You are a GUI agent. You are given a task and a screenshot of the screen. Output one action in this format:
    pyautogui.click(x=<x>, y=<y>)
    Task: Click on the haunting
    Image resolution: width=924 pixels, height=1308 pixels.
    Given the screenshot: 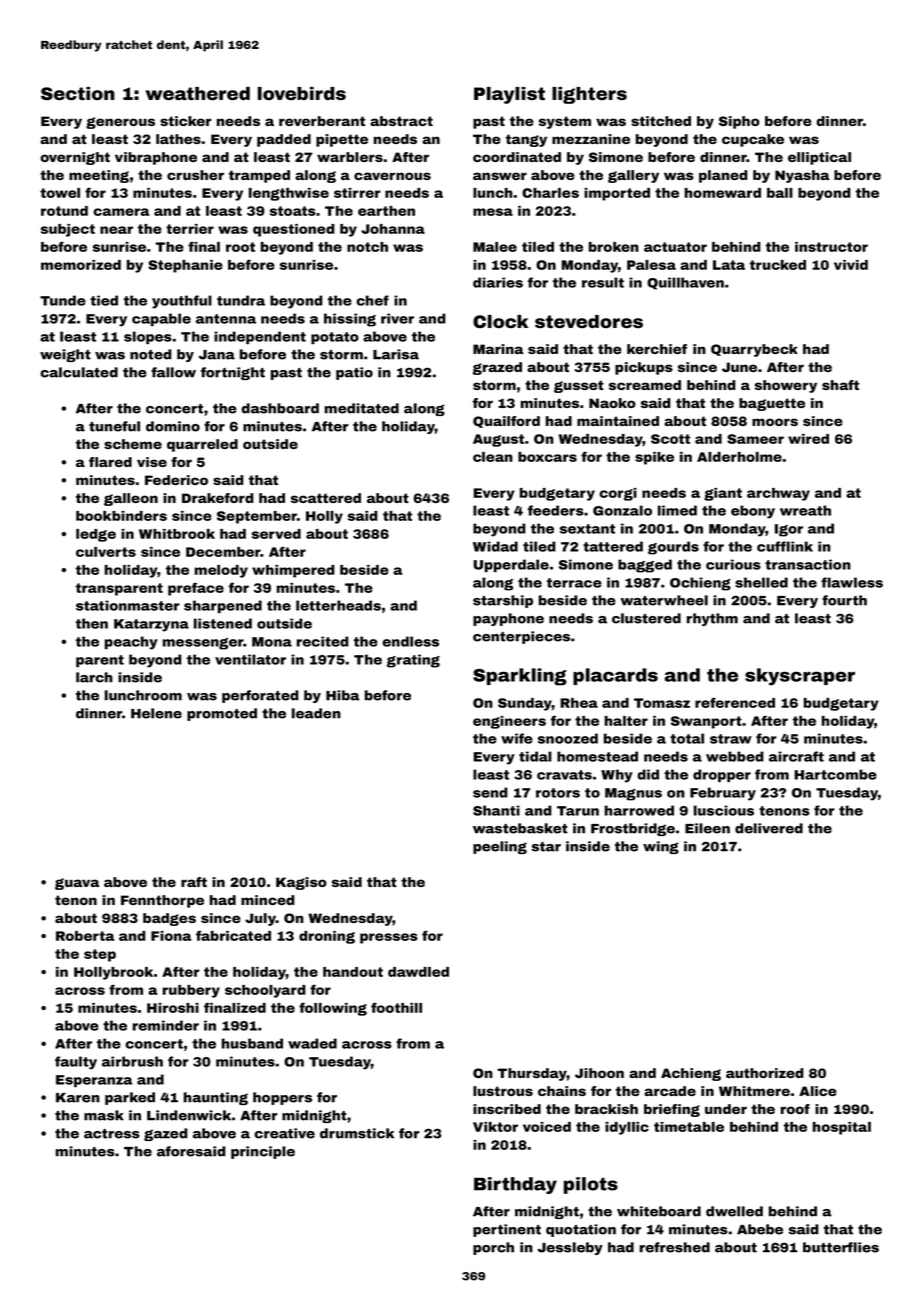 What is the action you would take?
    pyautogui.click(x=216, y=1098)
